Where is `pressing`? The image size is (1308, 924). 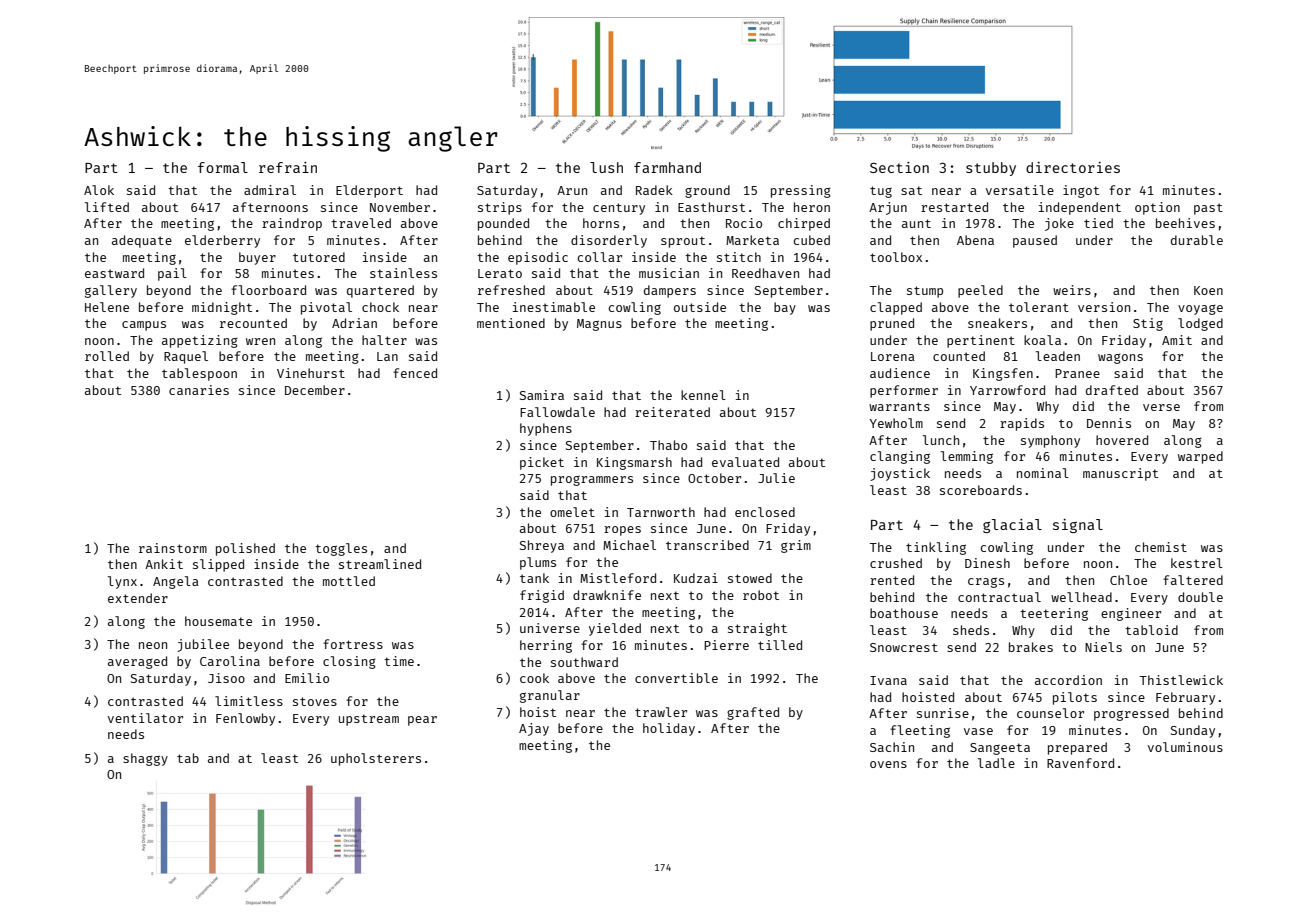
pressing is located at coordinates (801, 191).
